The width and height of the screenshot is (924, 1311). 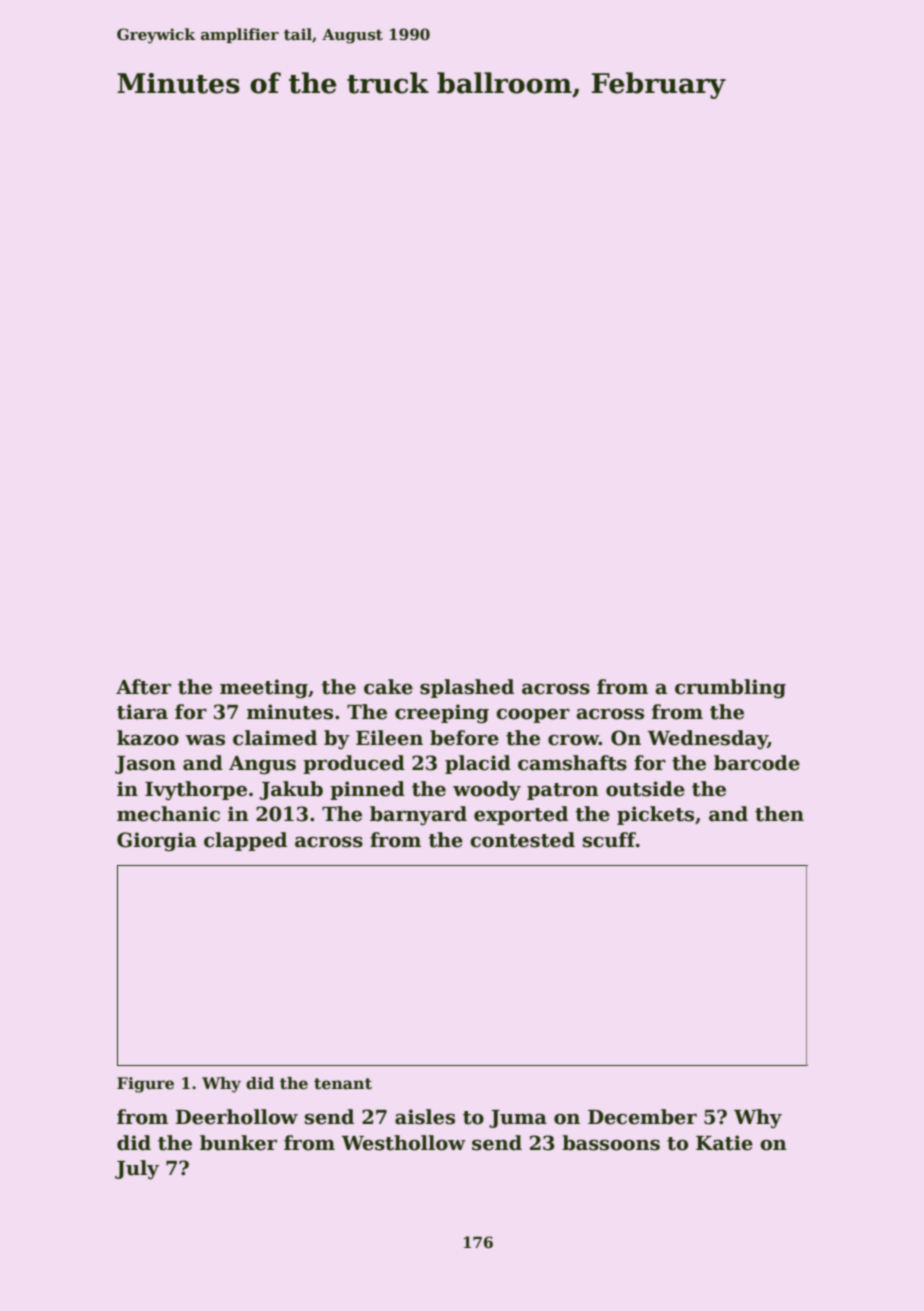 What do you see at coordinates (655, 815) in the screenshot?
I see `pickets` at bounding box center [655, 815].
